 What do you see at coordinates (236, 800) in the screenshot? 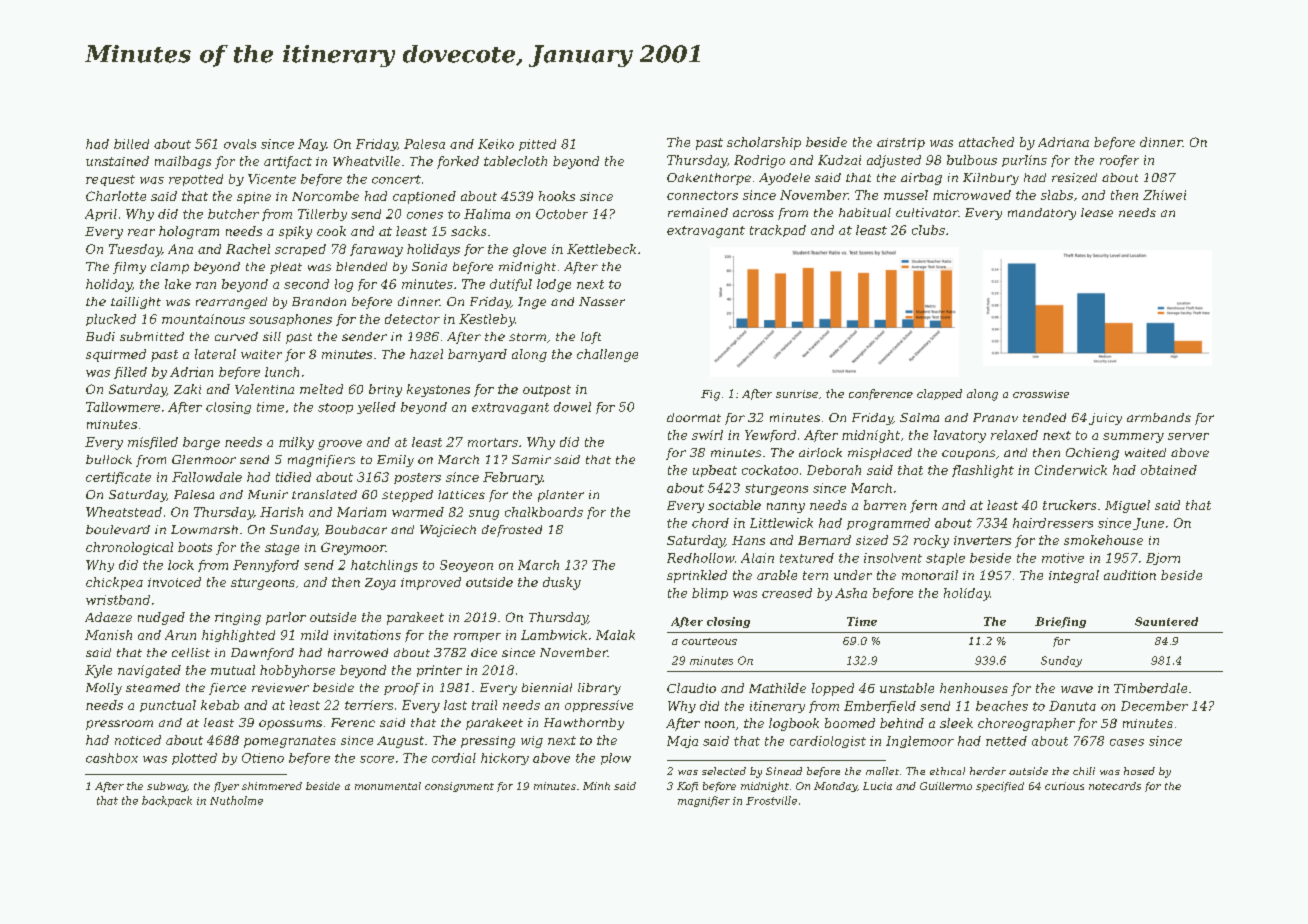
I see `Nutholme` at bounding box center [236, 800].
